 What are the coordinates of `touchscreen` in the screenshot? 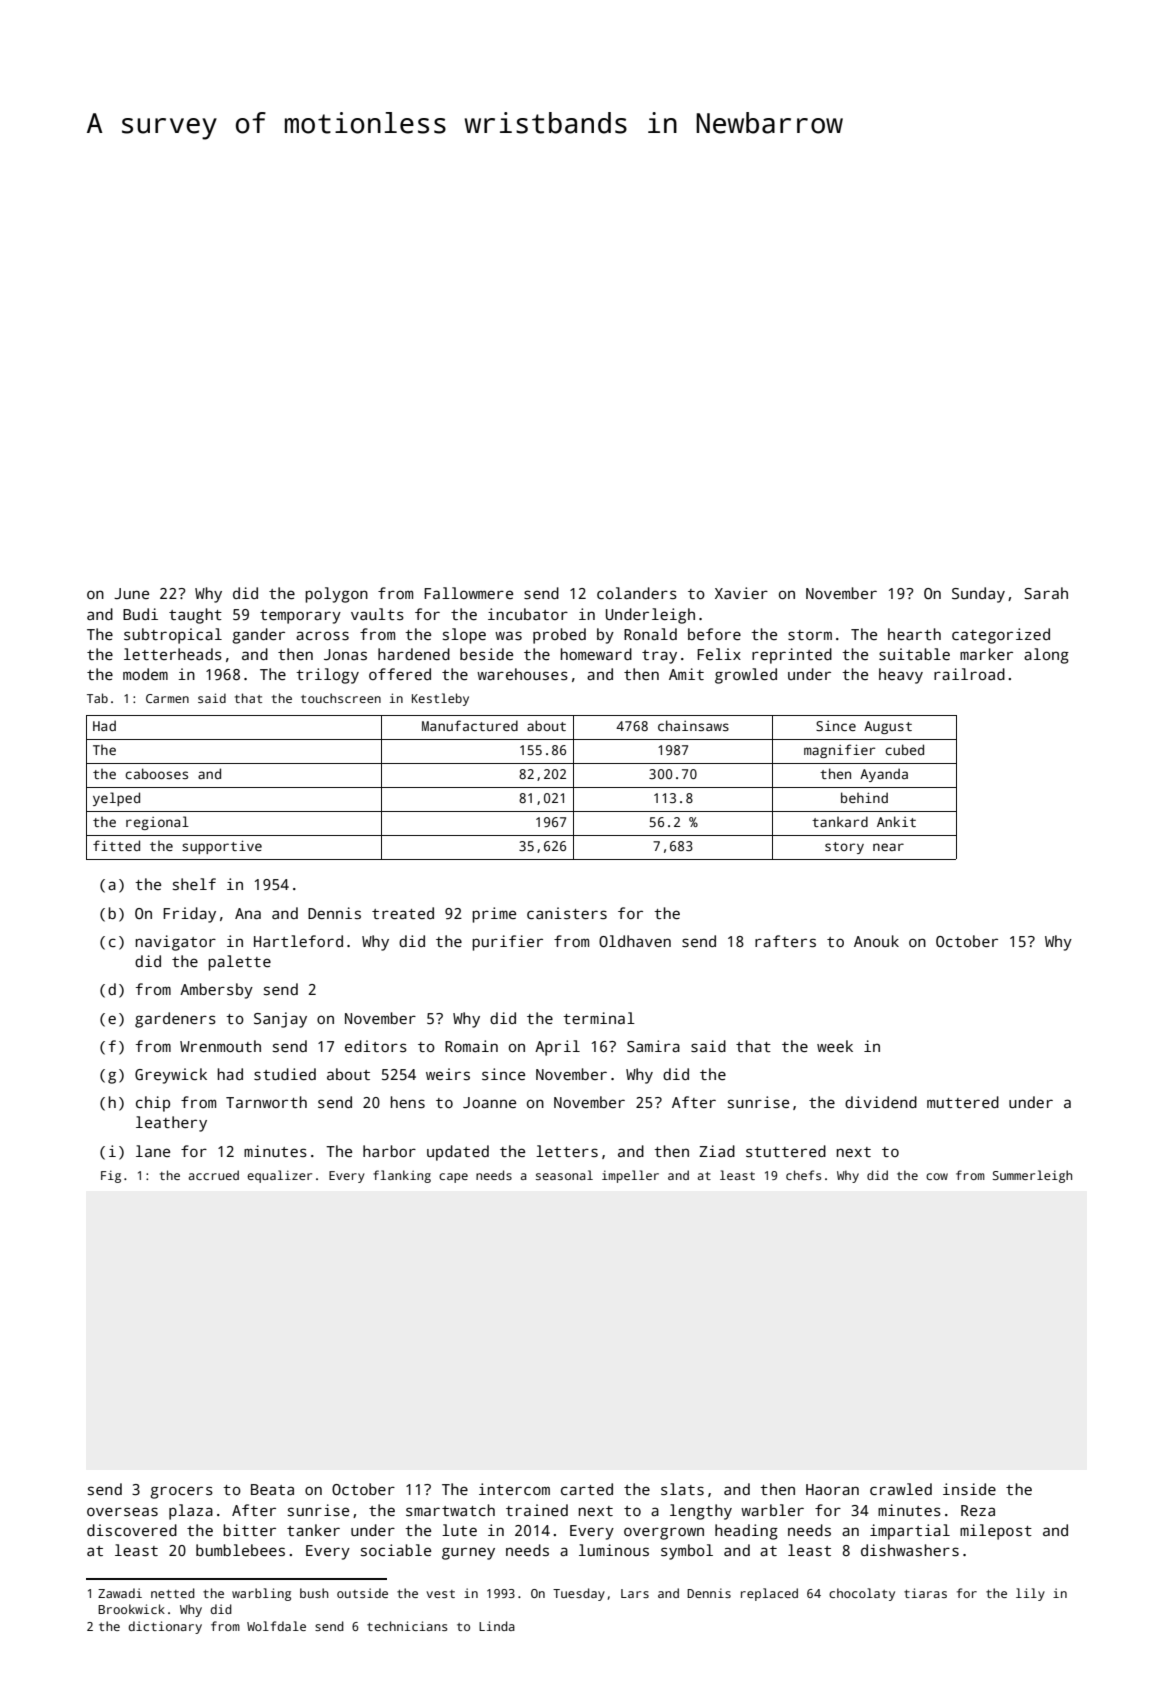 It's located at (341, 698).
